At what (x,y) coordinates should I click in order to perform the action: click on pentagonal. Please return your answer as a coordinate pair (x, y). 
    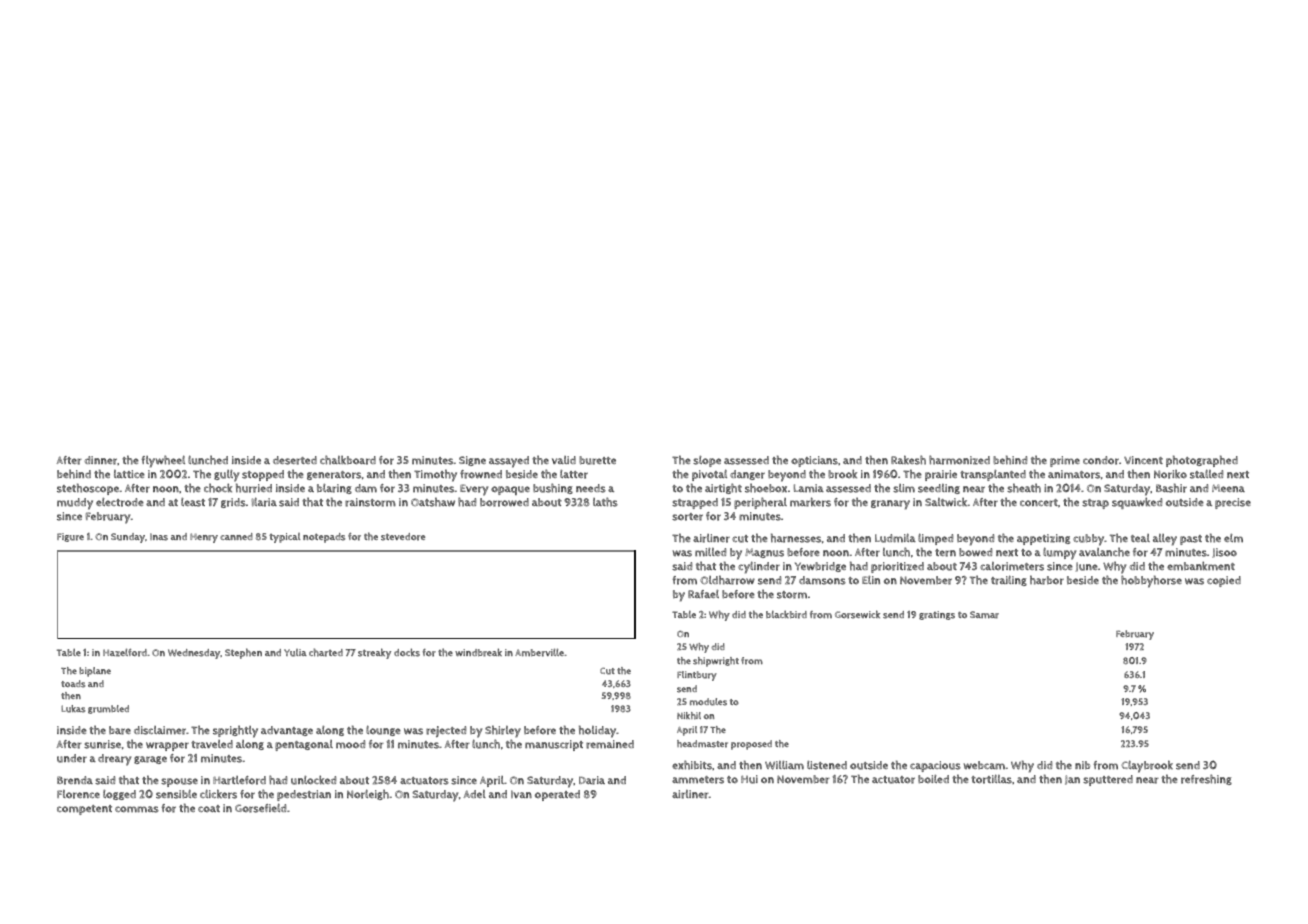
    Looking at the image, I should click on (304, 745).
